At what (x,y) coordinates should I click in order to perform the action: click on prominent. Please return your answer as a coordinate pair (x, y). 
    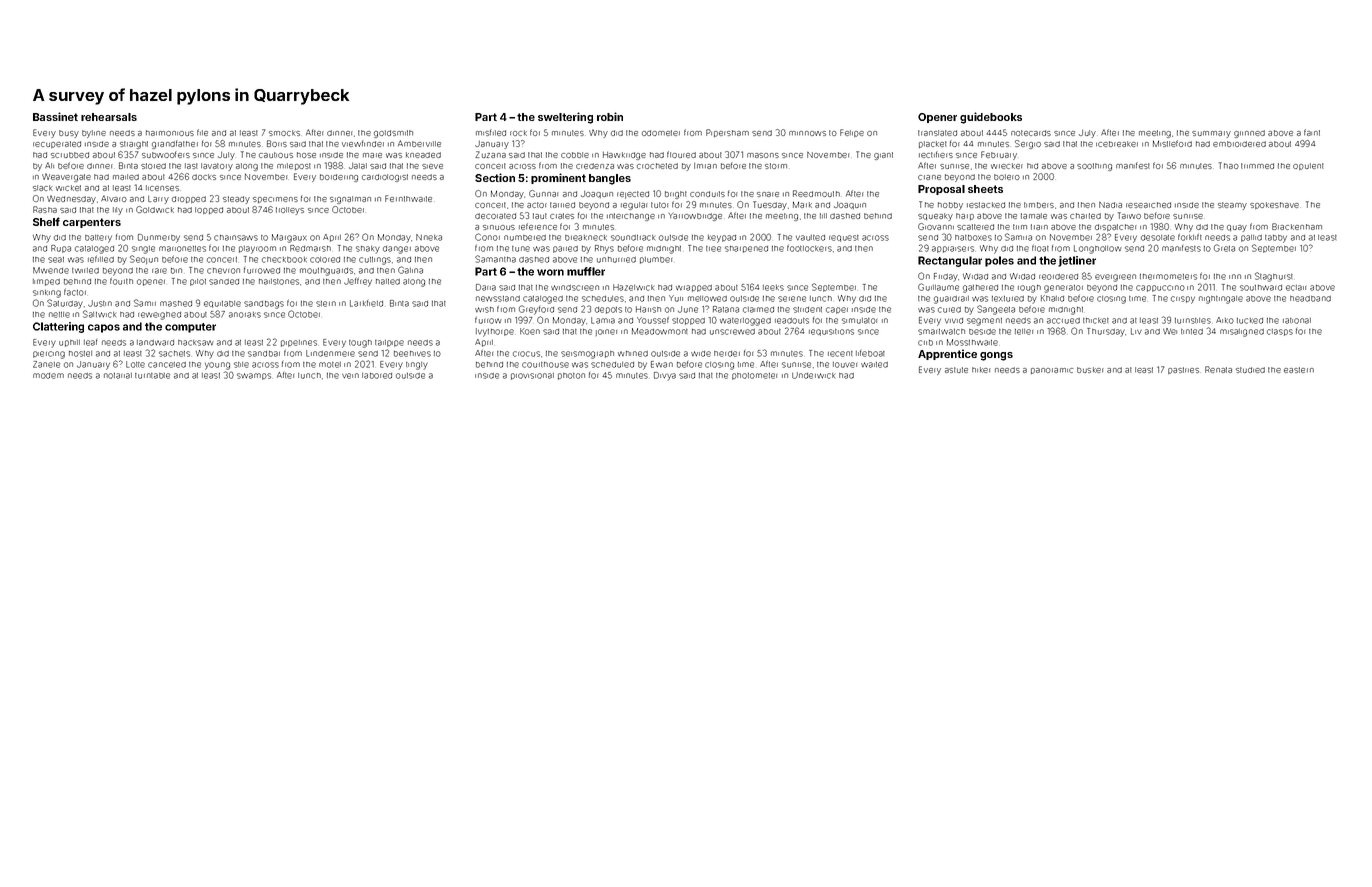
    Looking at the image, I should click on (558, 178).
